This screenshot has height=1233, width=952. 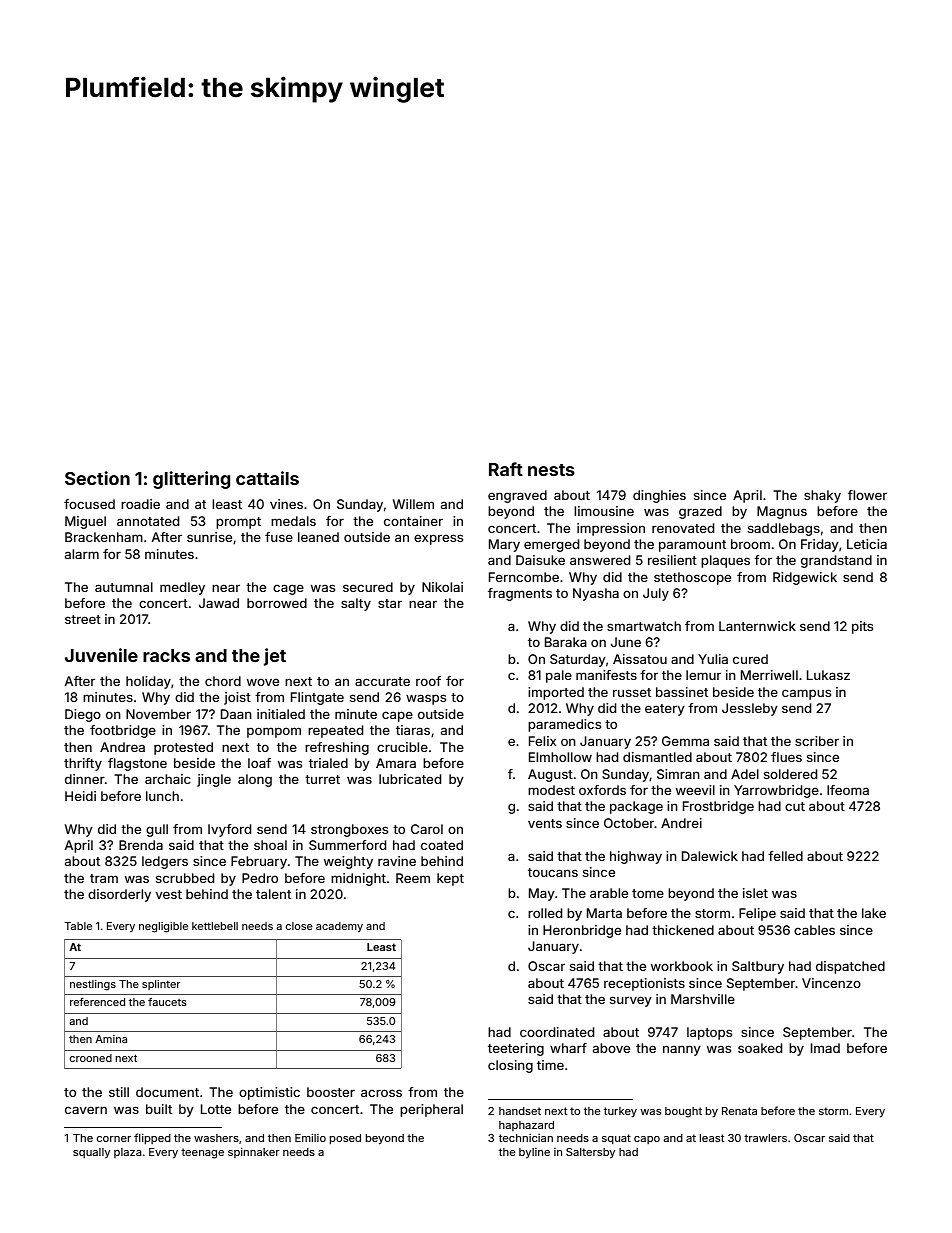 What do you see at coordinates (790, 774) in the screenshot?
I see `soldered` at bounding box center [790, 774].
